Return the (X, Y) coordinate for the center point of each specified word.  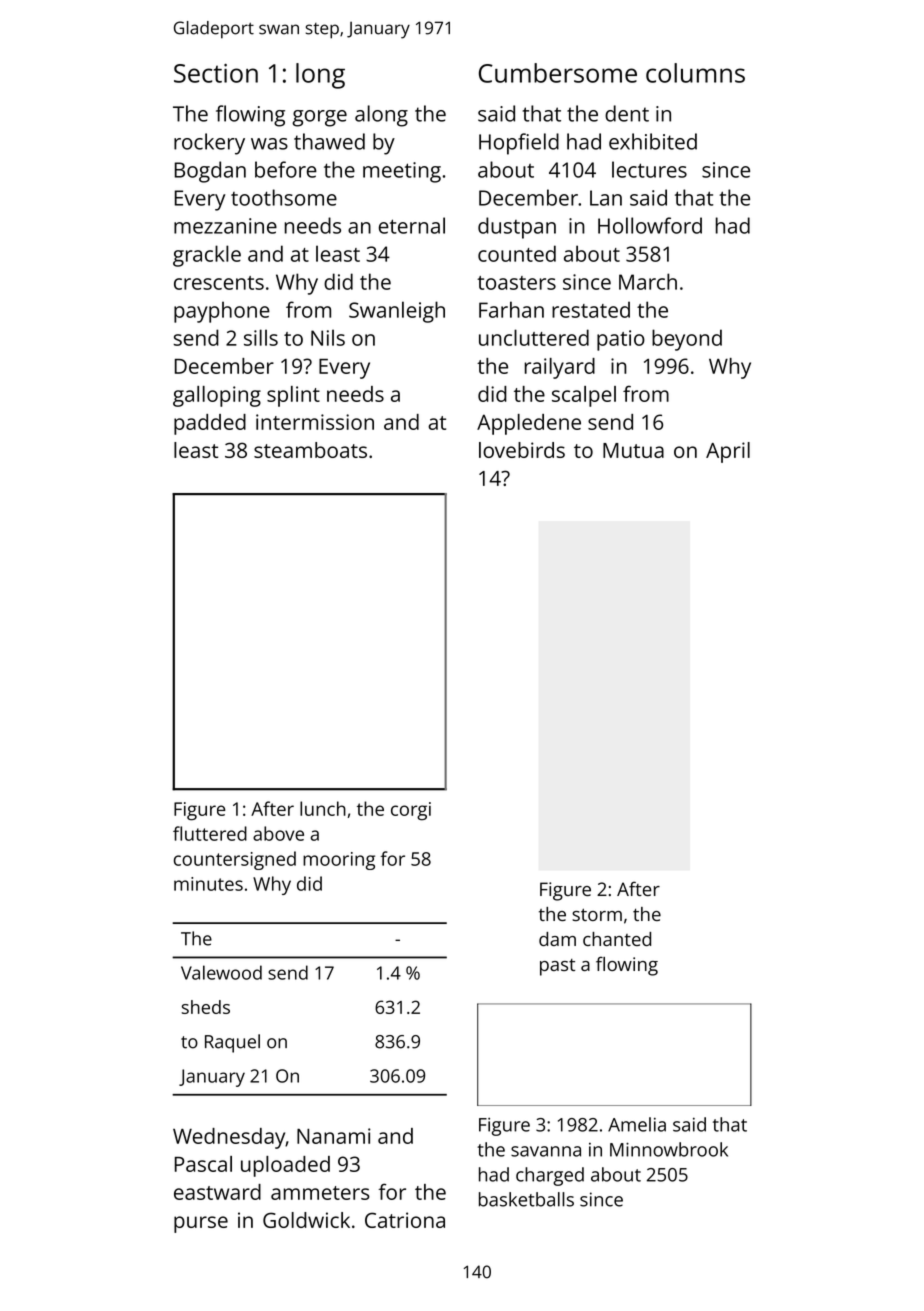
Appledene (529, 424)
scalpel (584, 396)
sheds (206, 1007)
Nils (328, 337)
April (728, 452)
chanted (617, 939)
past (557, 967)
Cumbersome (558, 73)
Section (216, 73)
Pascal (203, 1164)
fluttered (210, 833)
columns (695, 73)
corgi (411, 811)
